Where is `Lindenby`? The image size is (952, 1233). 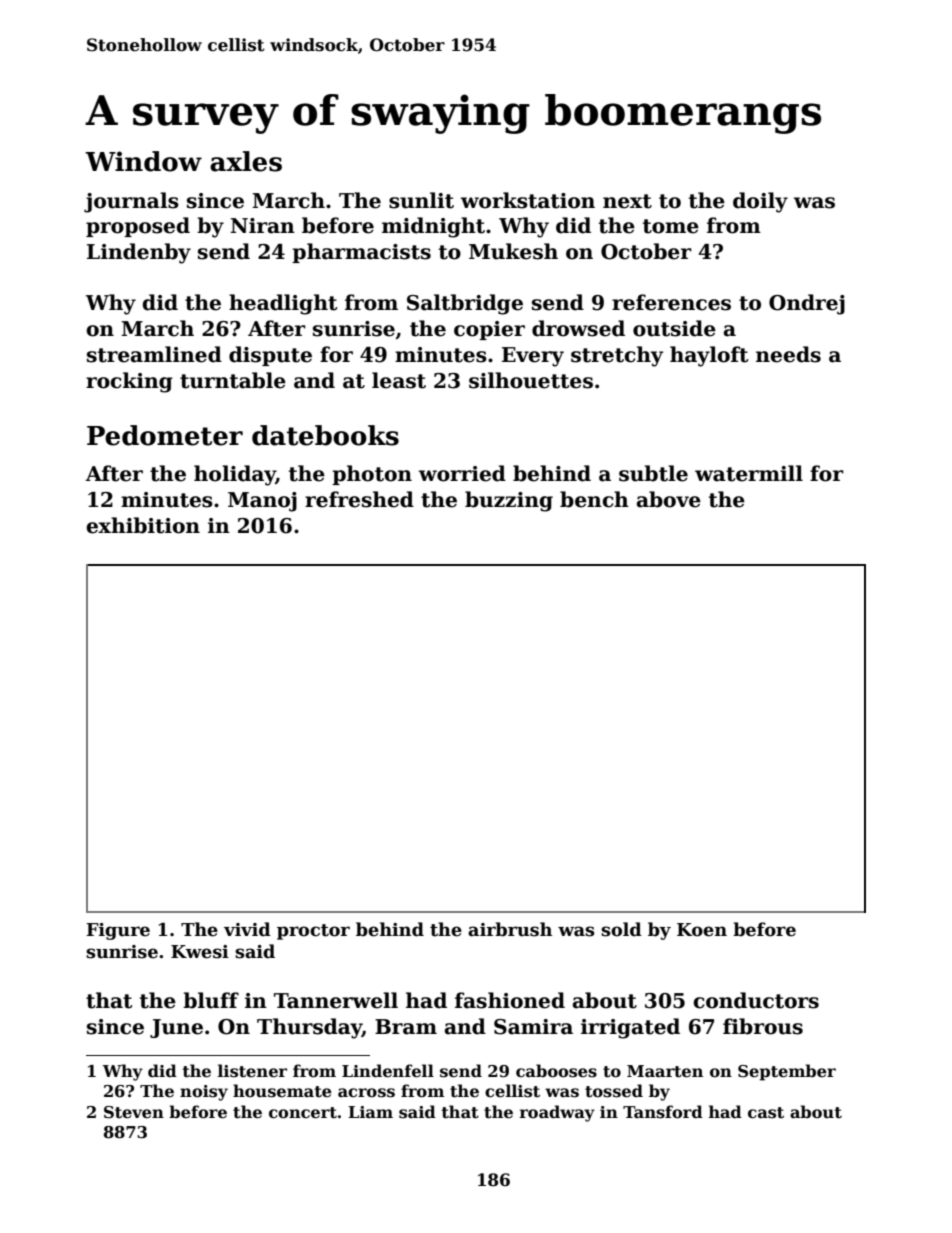
Lindenby is located at coordinates (139, 253).
